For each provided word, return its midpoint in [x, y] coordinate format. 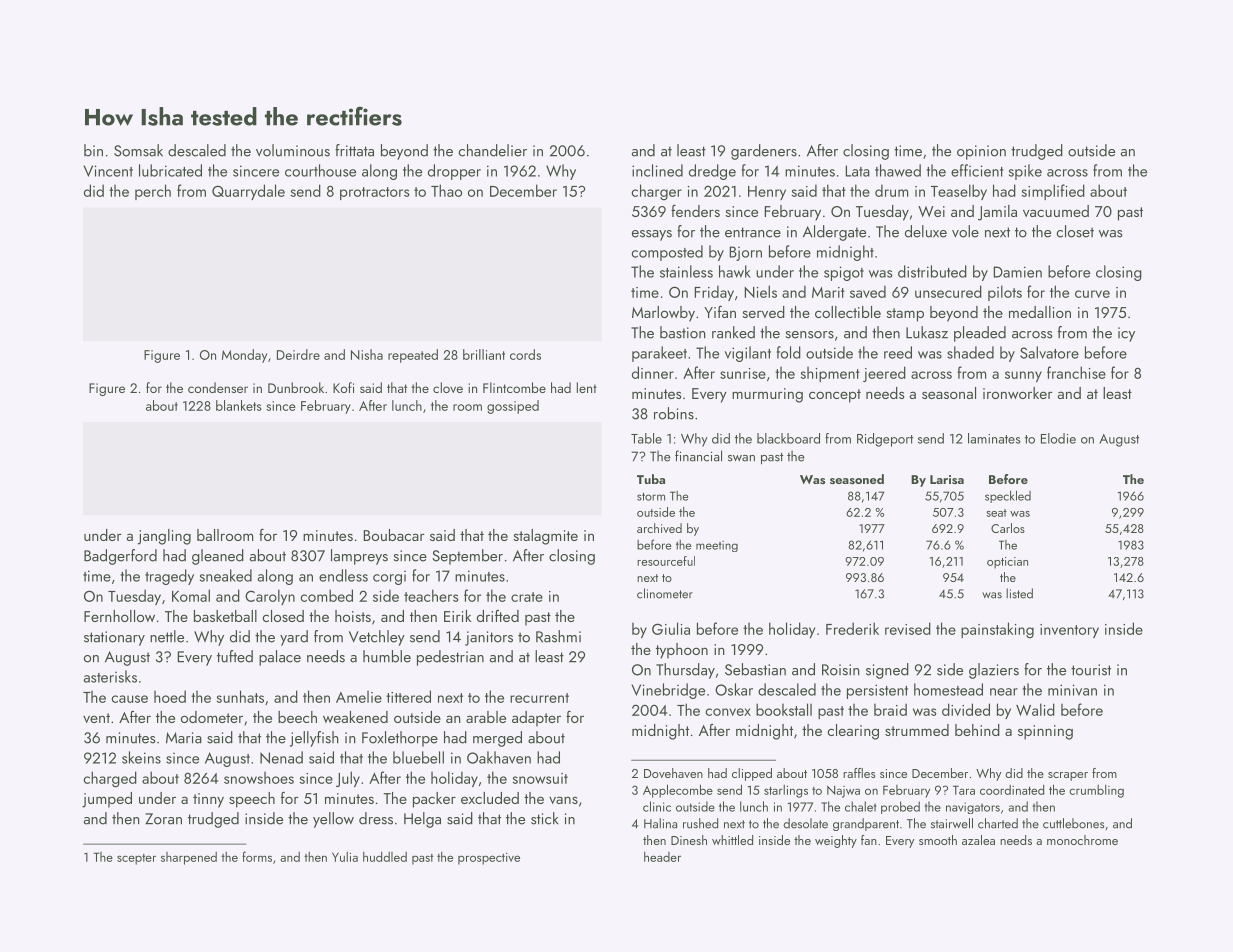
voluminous [293, 150]
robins [674, 413]
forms [257, 856]
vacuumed [1056, 211]
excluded [490, 798]
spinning [1045, 732]
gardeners [764, 152]
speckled [1008, 496]
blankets [239, 405]
